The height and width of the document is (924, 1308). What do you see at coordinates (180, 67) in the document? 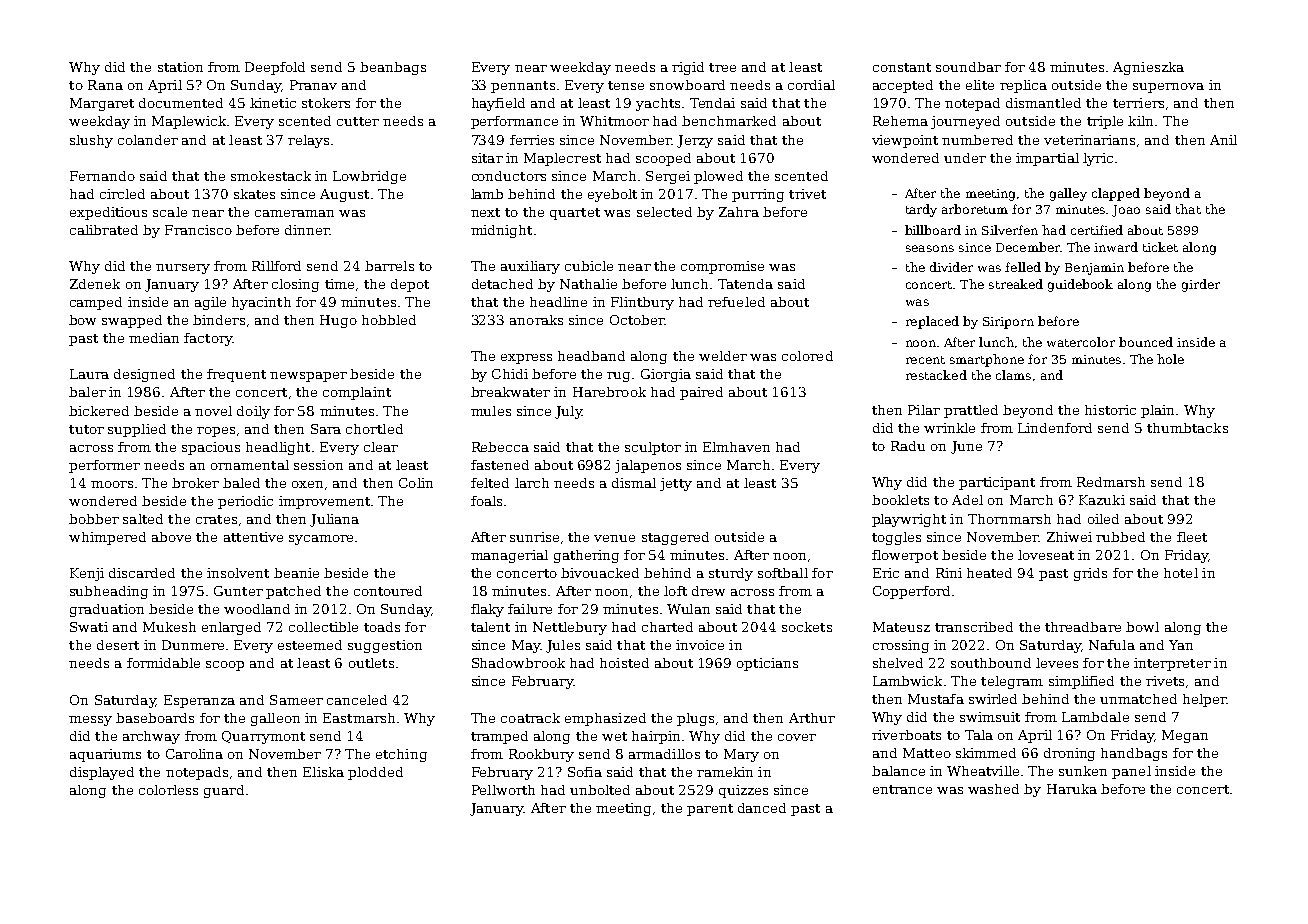
I see `station` at bounding box center [180, 67].
